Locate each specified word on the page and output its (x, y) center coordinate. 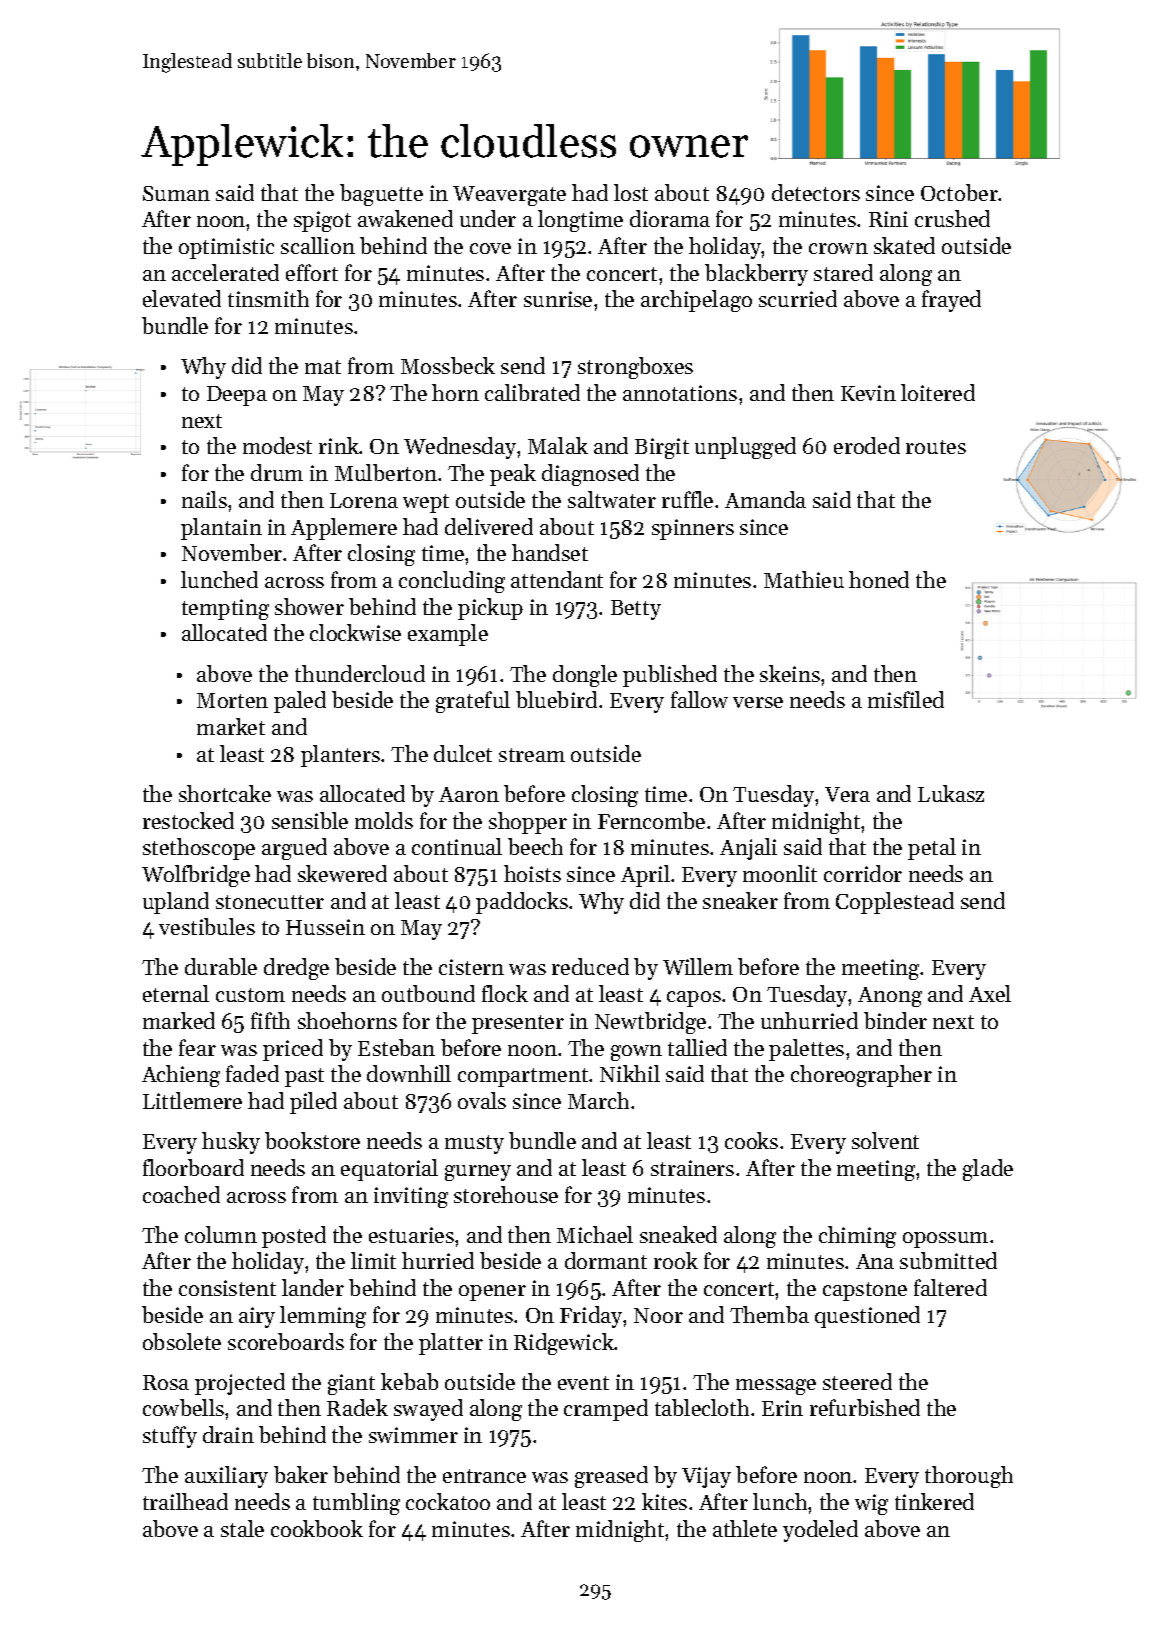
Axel (990, 993)
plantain (221, 529)
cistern (471, 967)
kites (664, 1501)
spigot (322, 221)
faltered (950, 1287)
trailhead (185, 1501)
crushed (952, 218)
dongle (585, 676)
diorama (670, 218)
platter (451, 1344)
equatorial (389, 1170)
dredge (296, 969)
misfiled (906, 699)
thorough (969, 1477)
